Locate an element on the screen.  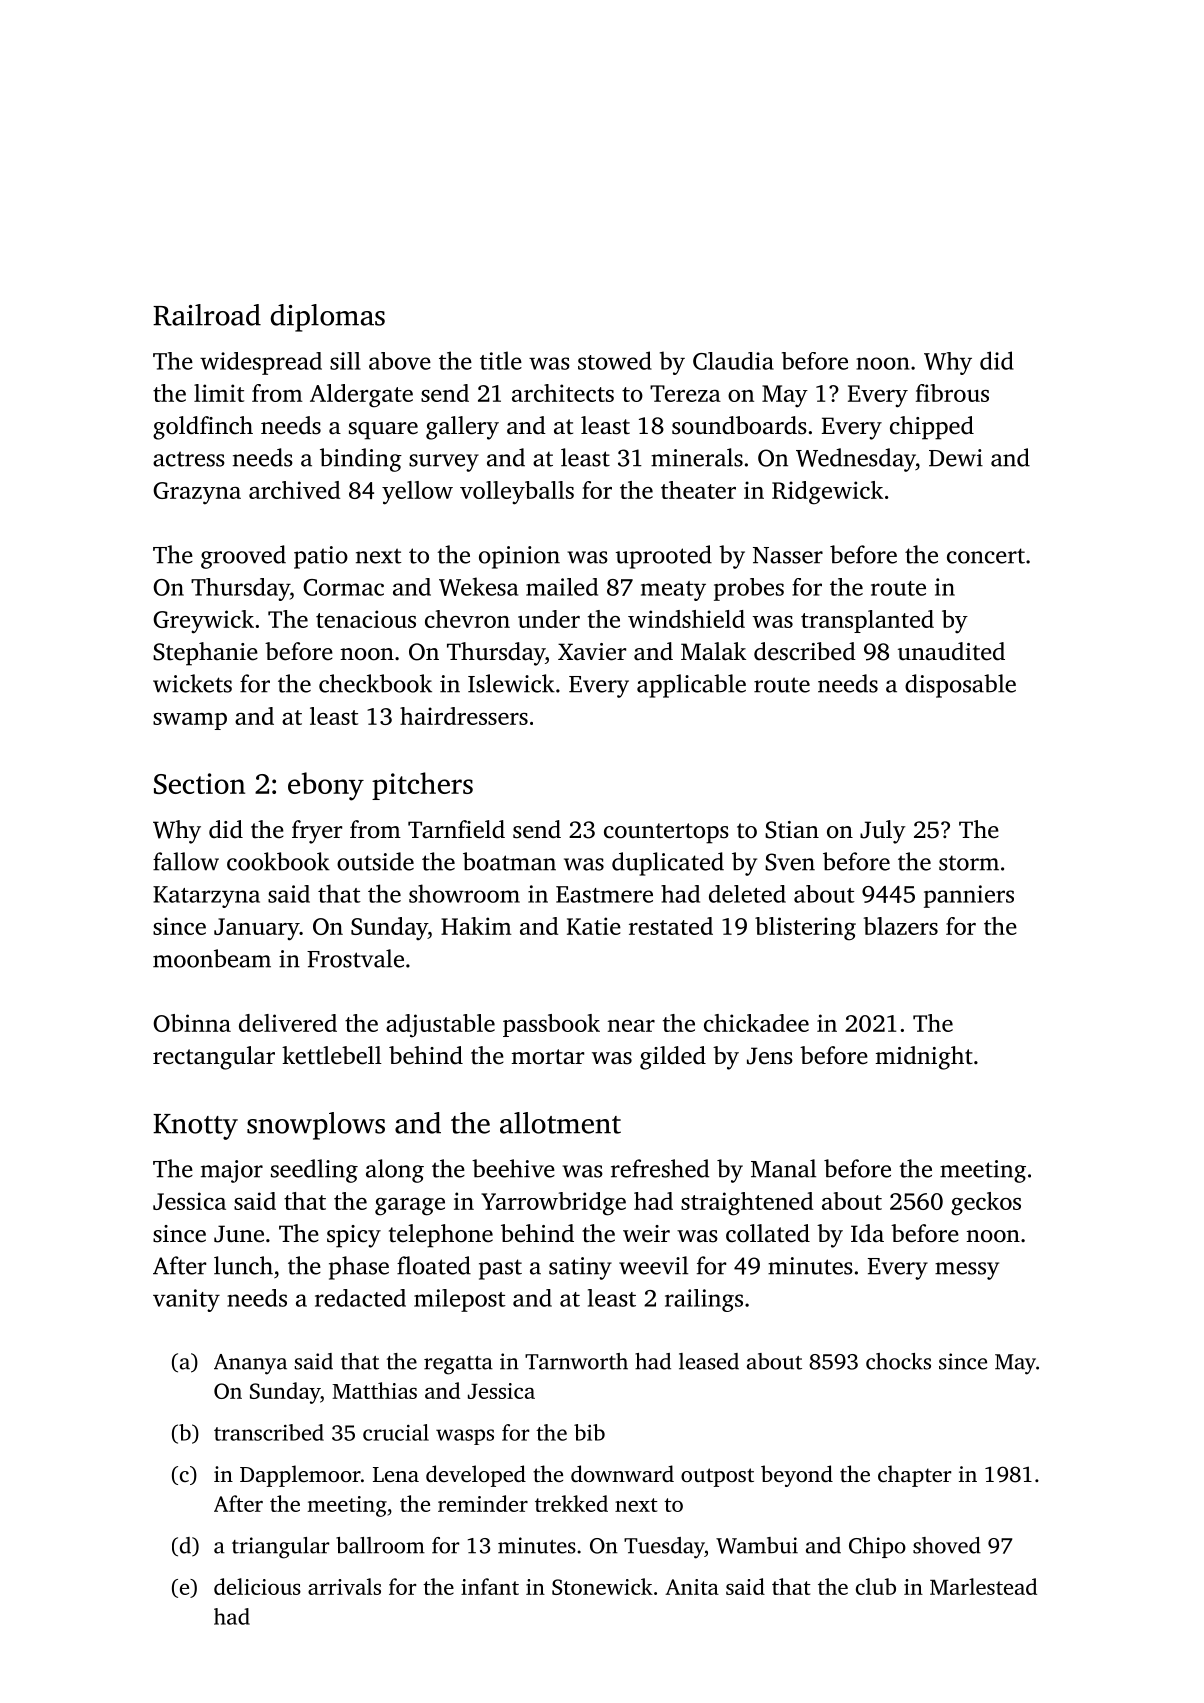
midnight is located at coordinates (924, 1058).
